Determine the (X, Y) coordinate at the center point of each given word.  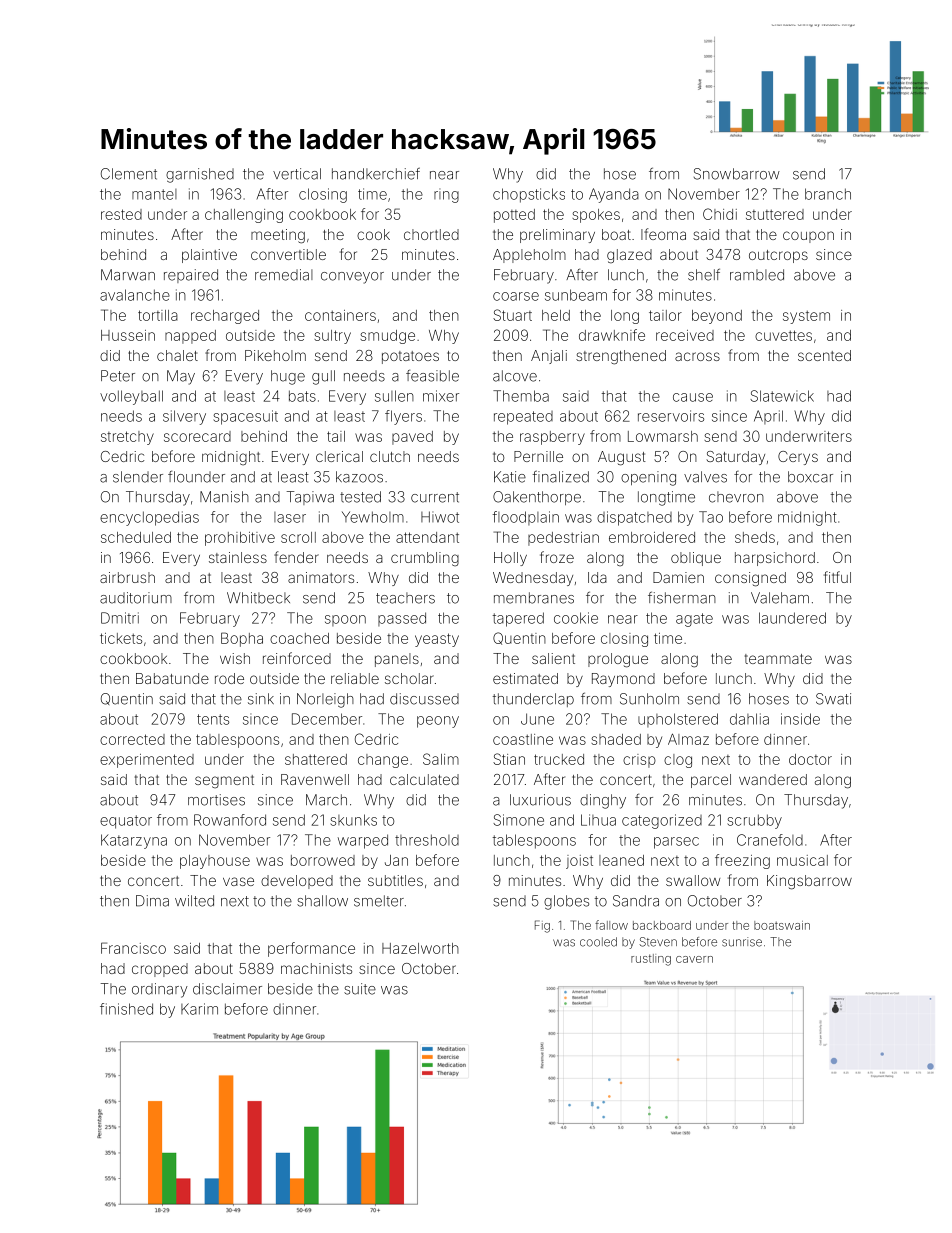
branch (828, 194)
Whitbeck (258, 598)
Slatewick (782, 396)
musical (802, 860)
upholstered (678, 720)
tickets (121, 638)
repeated (523, 418)
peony (438, 722)
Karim (199, 1009)
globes (566, 902)
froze (557, 557)
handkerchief (376, 173)
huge (288, 377)
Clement (129, 174)
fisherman (682, 597)
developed (297, 882)
